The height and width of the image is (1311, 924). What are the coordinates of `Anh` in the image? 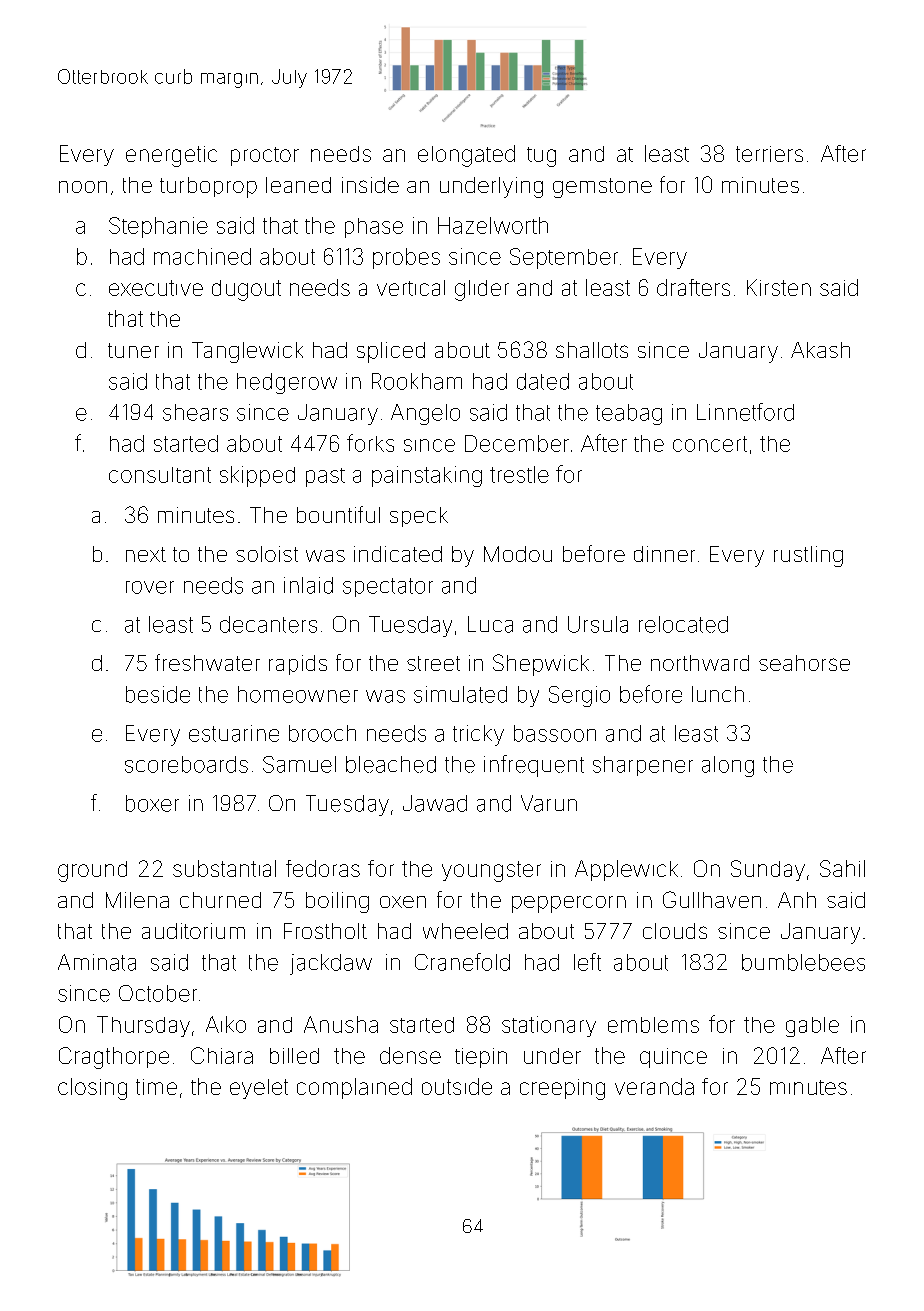 It's located at (797, 900).
